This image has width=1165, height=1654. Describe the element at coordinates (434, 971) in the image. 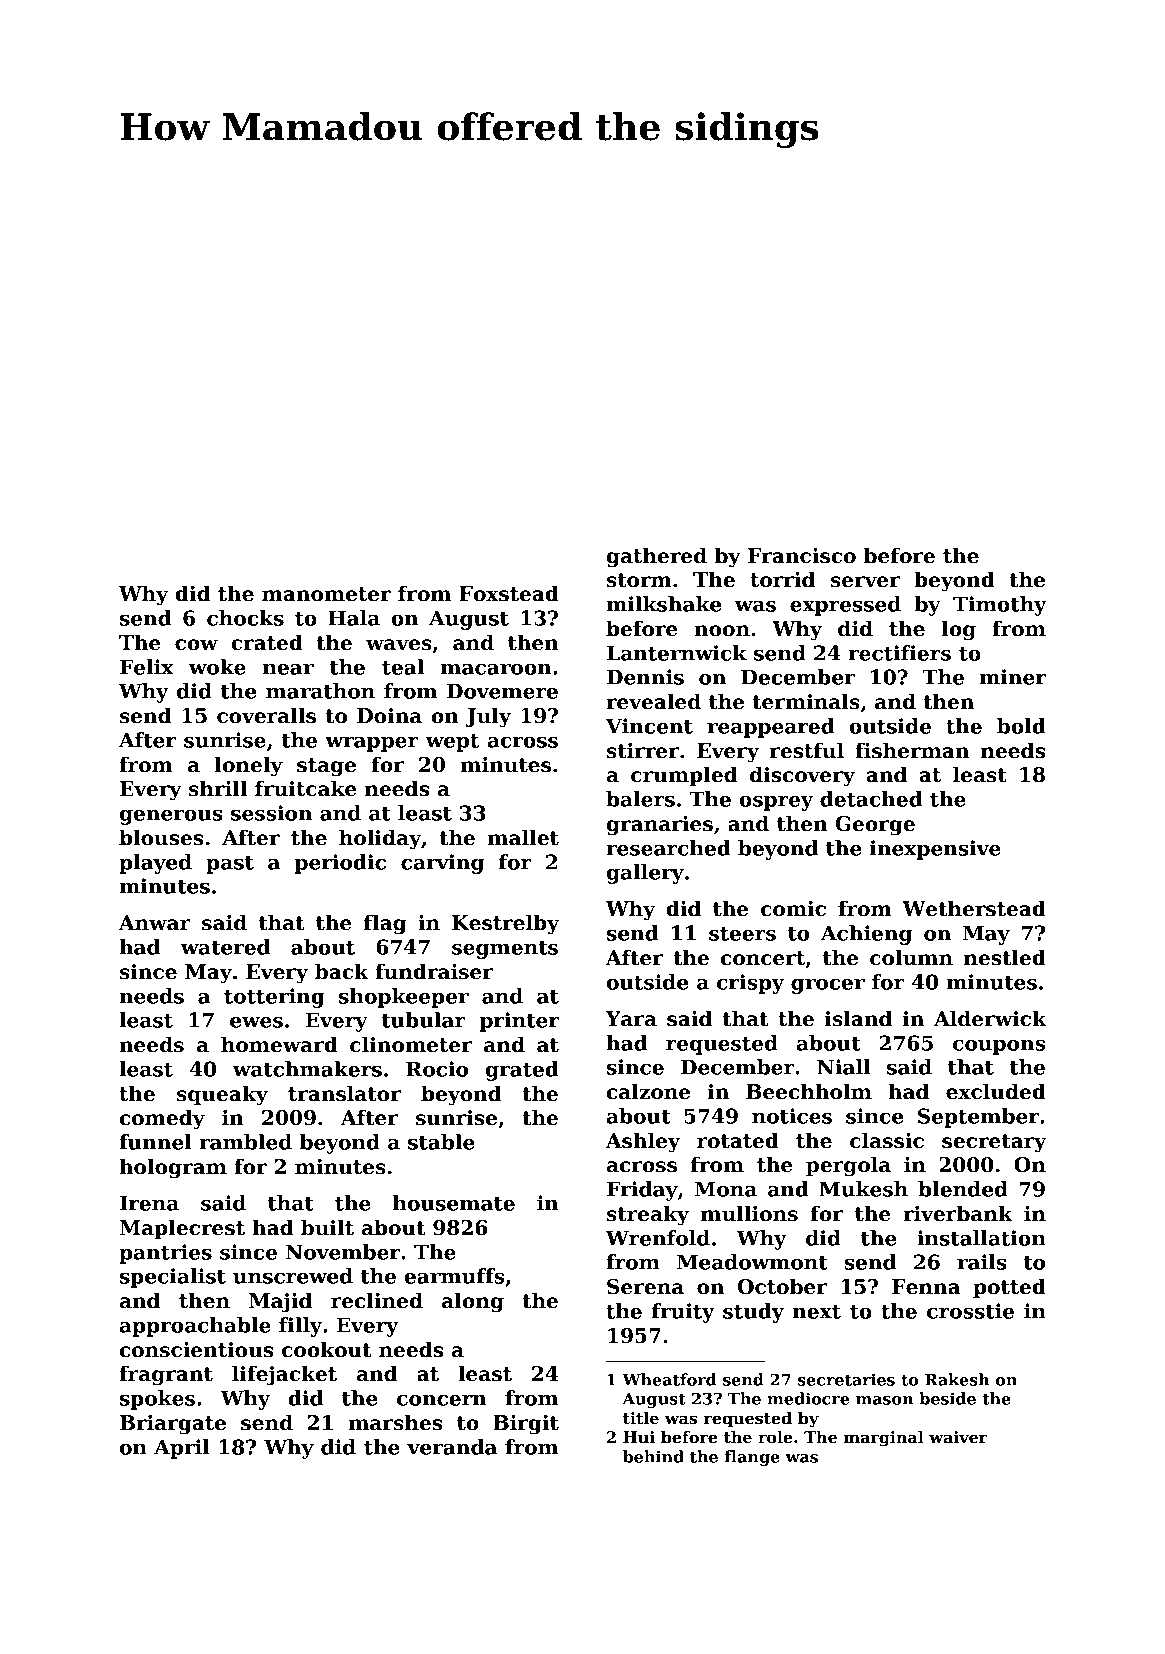

I see `fundraiser` at that location.
